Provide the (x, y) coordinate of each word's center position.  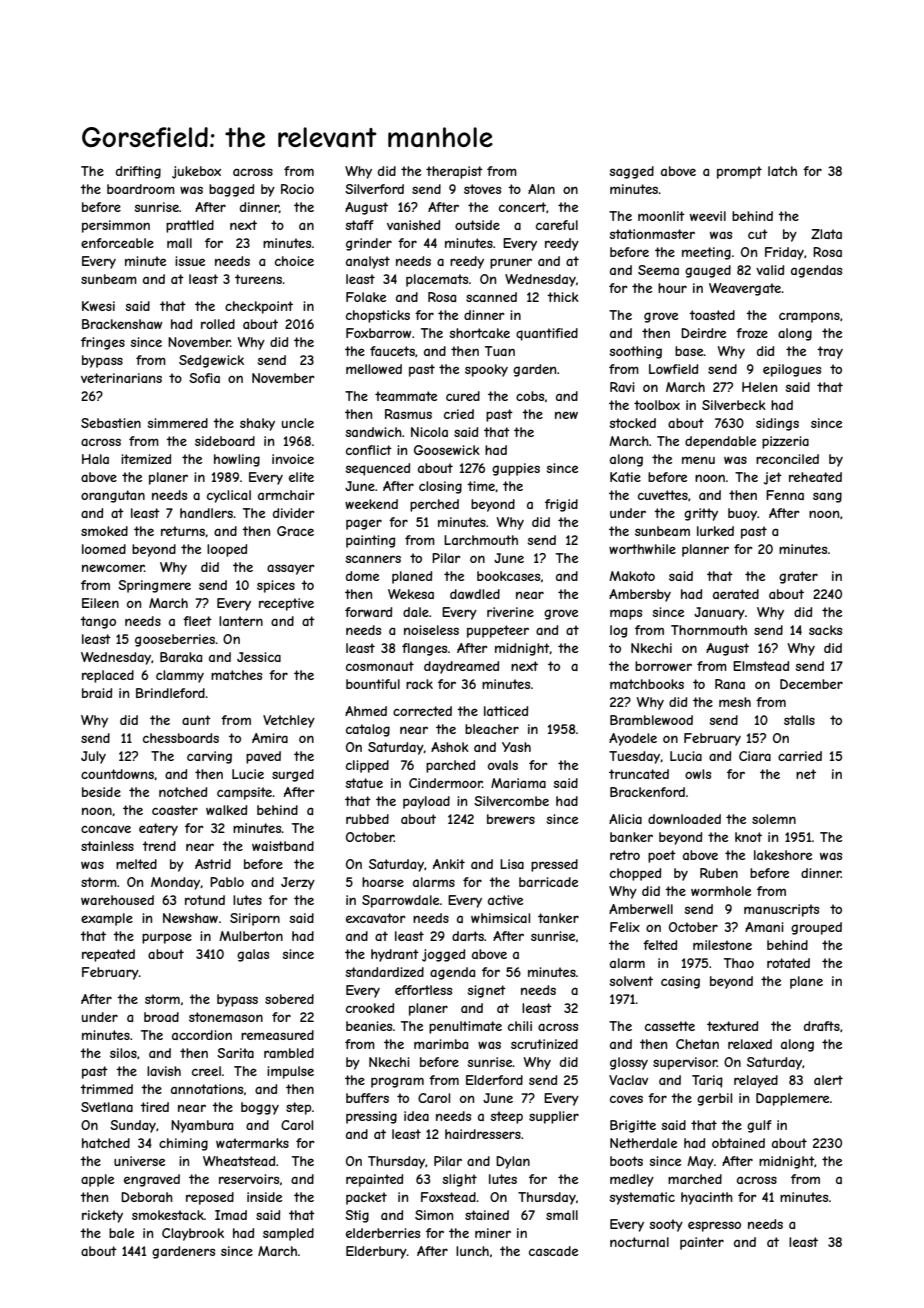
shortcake (480, 333)
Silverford (374, 189)
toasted (712, 315)
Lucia (686, 756)
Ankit (449, 864)
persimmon (116, 226)
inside (264, 1197)
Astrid (213, 864)
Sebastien (111, 423)
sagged (632, 172)
